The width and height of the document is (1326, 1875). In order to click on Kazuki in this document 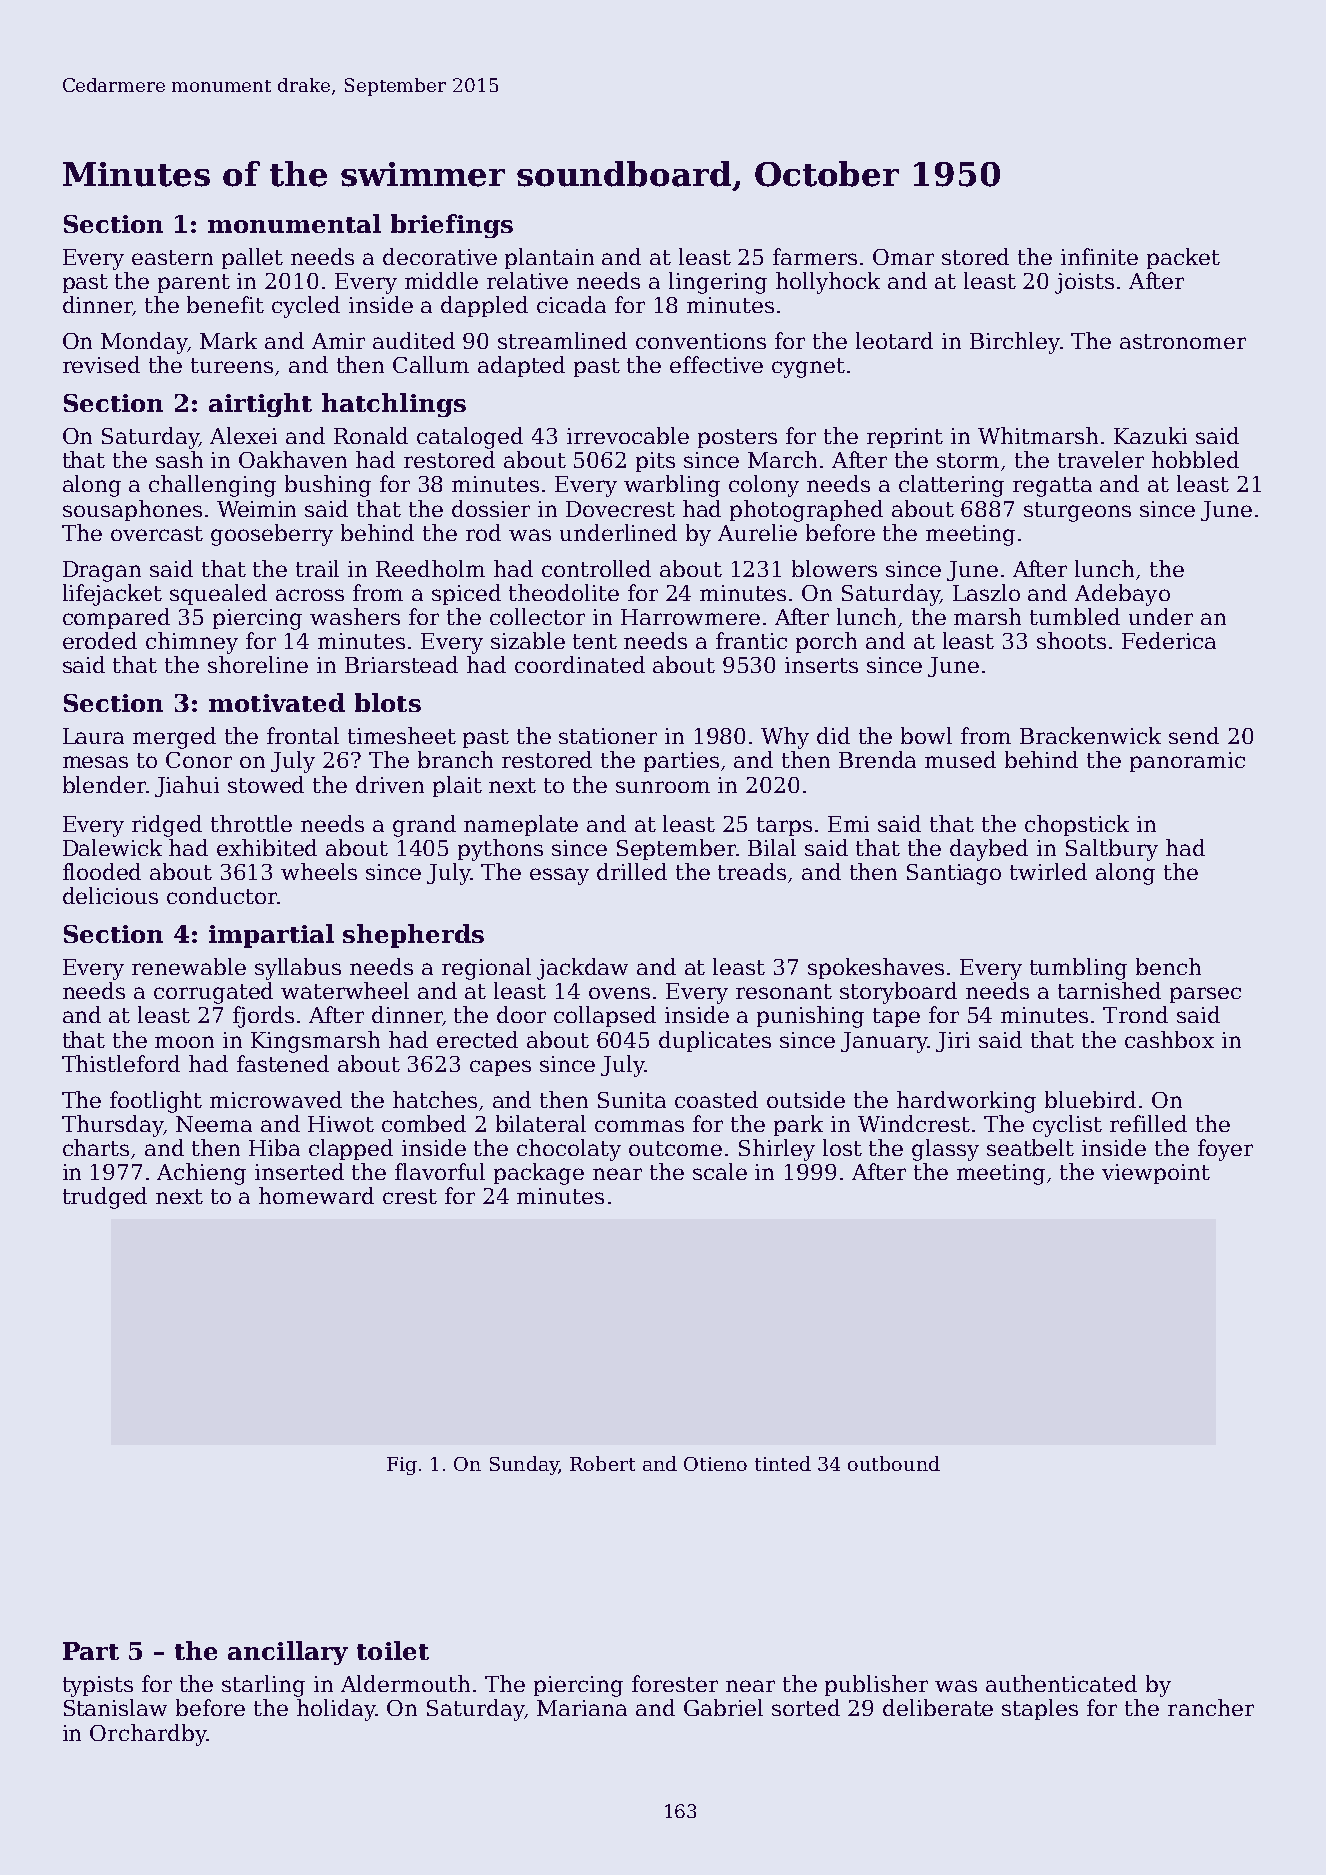, I will do `click(1150, 435)`.
